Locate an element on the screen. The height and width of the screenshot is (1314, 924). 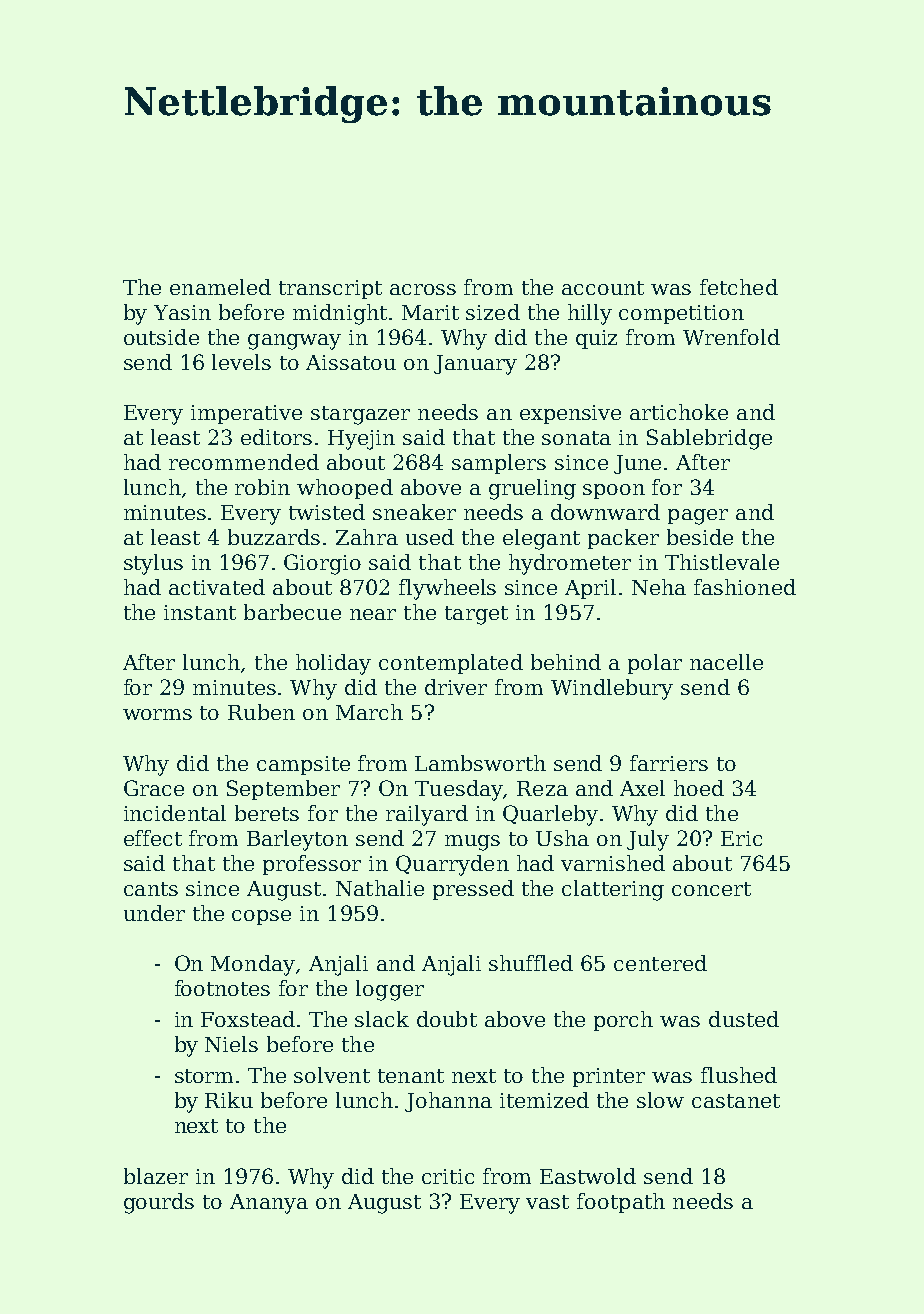
Wrenfold is located at coordinates (731, 337).
